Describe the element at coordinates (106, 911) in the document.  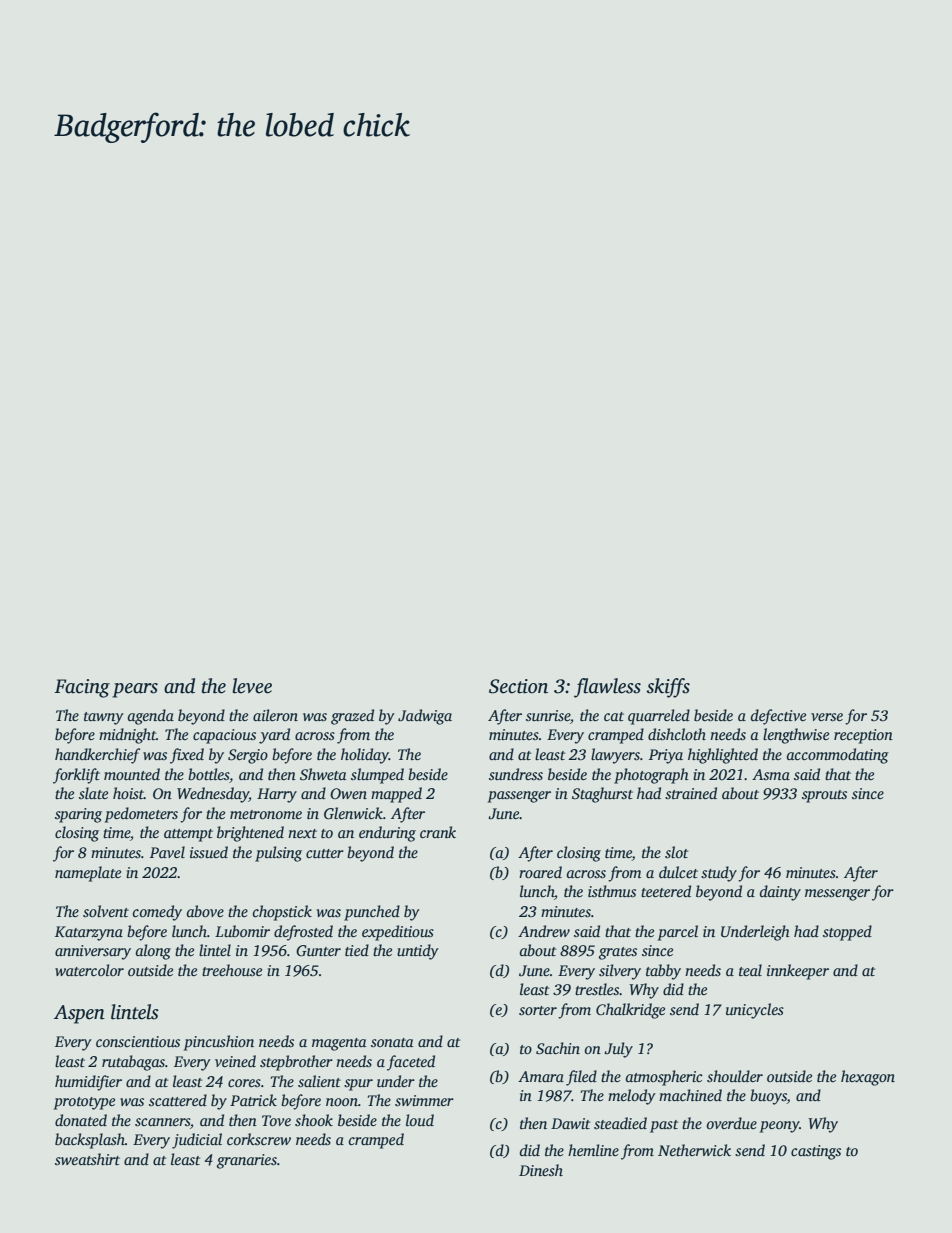
I see `solvent` at that location.
